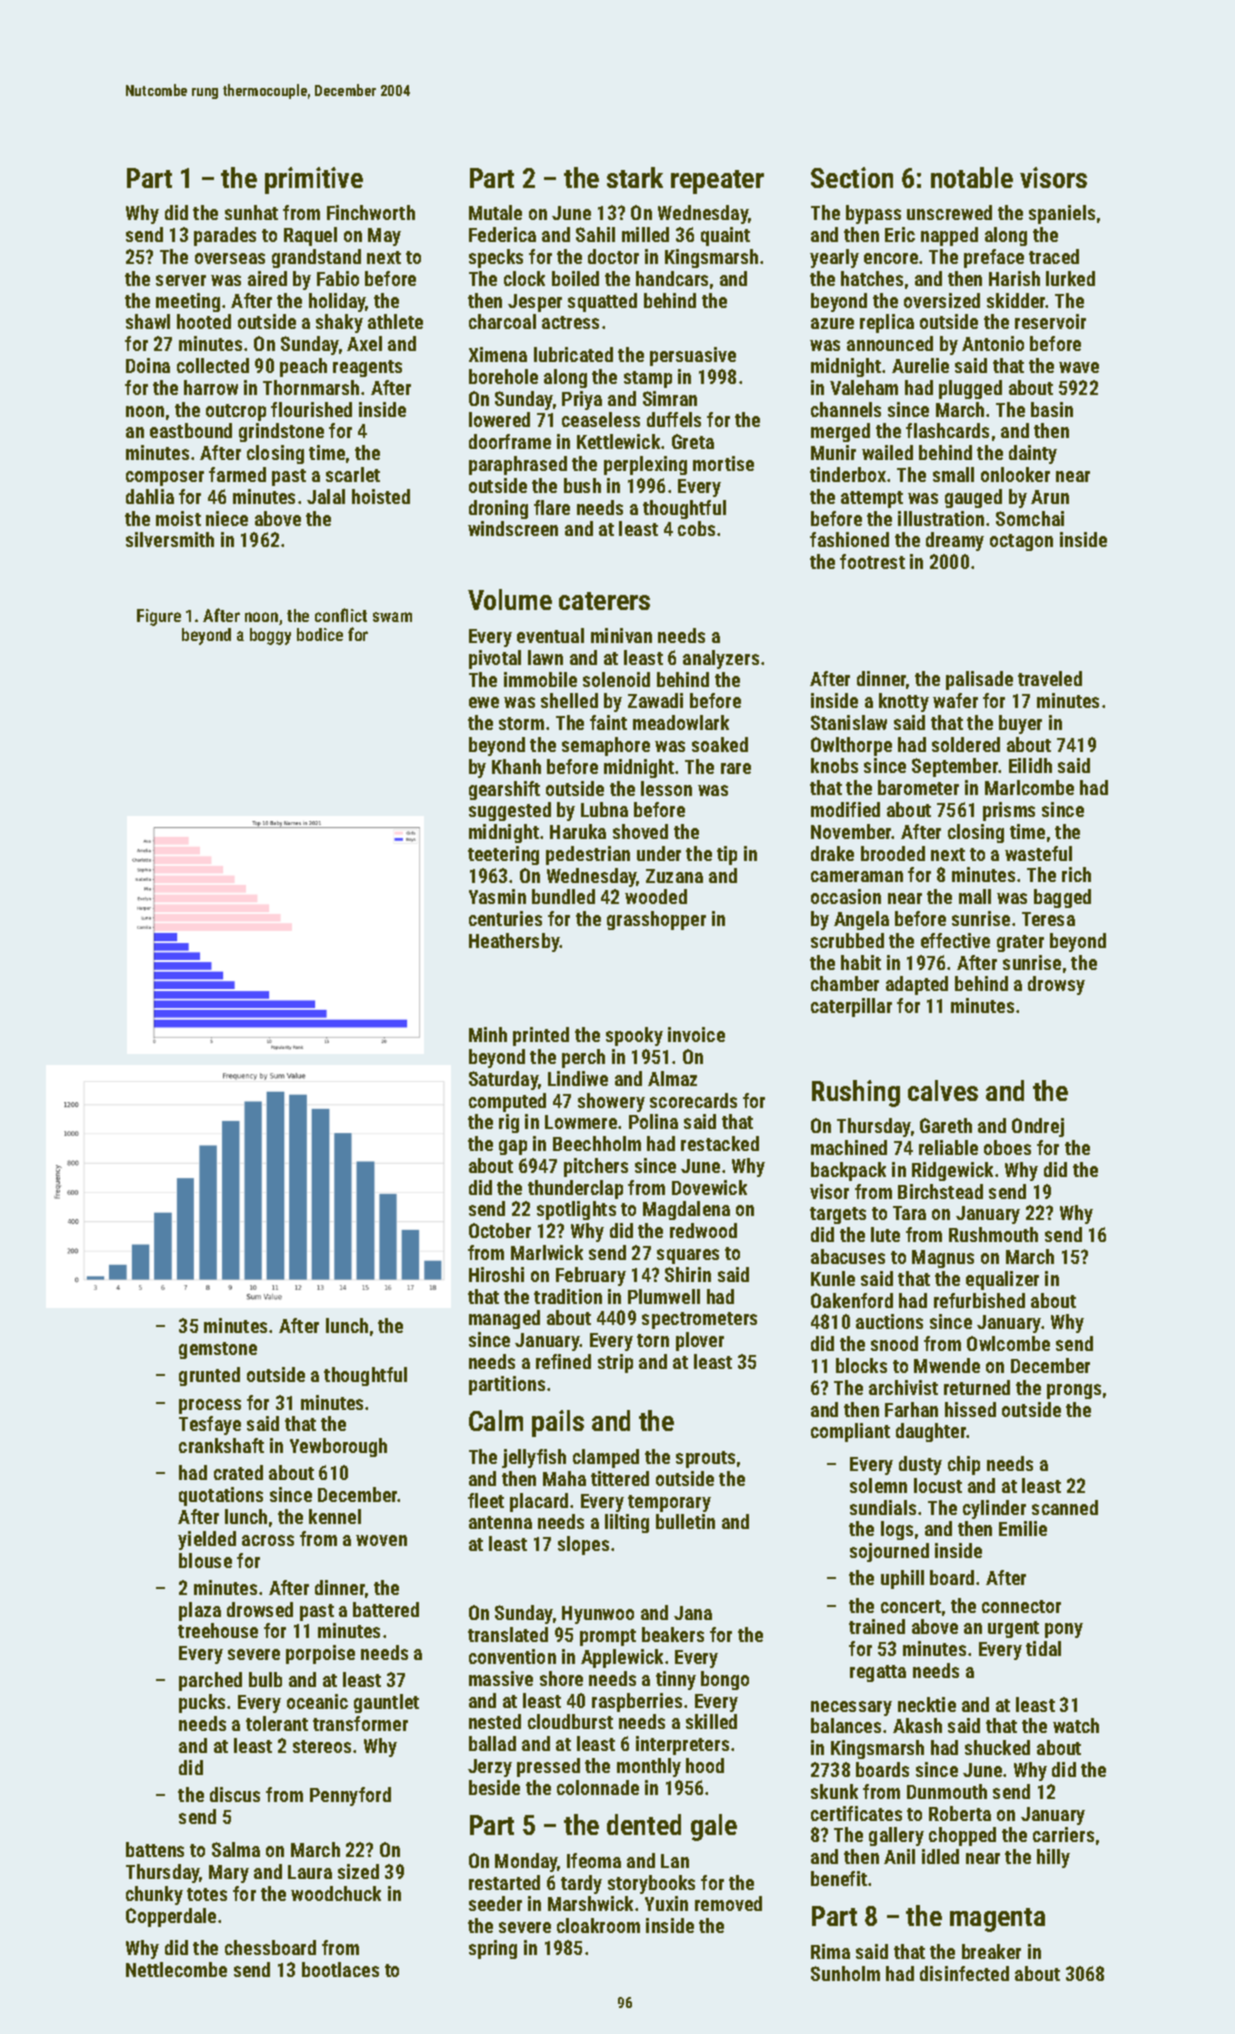  Describe the element at coordinates (1021, 542) in the page. I see `octagon` at that location.
